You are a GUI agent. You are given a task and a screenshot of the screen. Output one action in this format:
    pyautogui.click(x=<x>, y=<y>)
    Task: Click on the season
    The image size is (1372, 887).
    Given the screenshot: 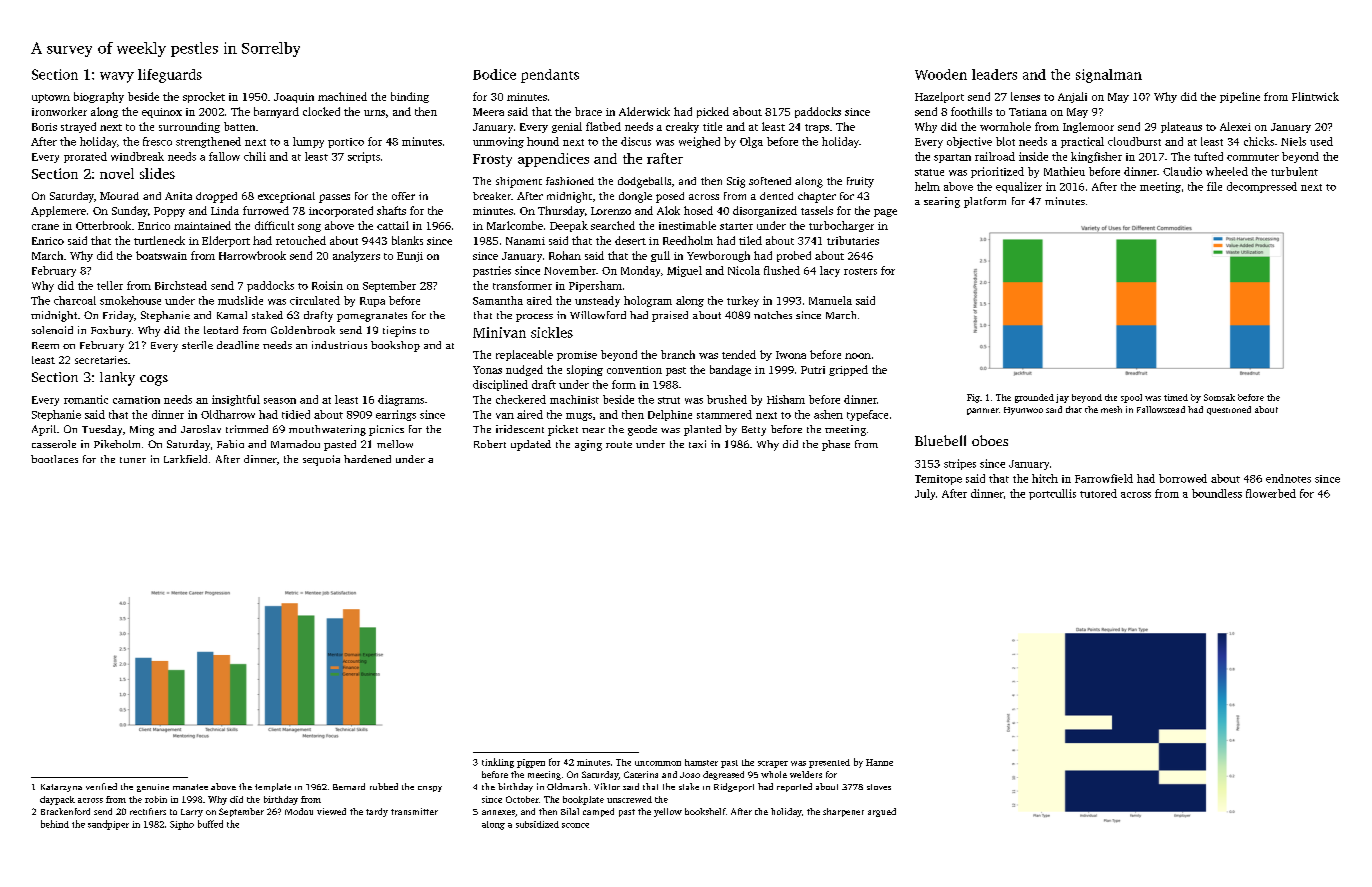 What is the action you would take?
    pyautogui.click(x=280, y=401)
